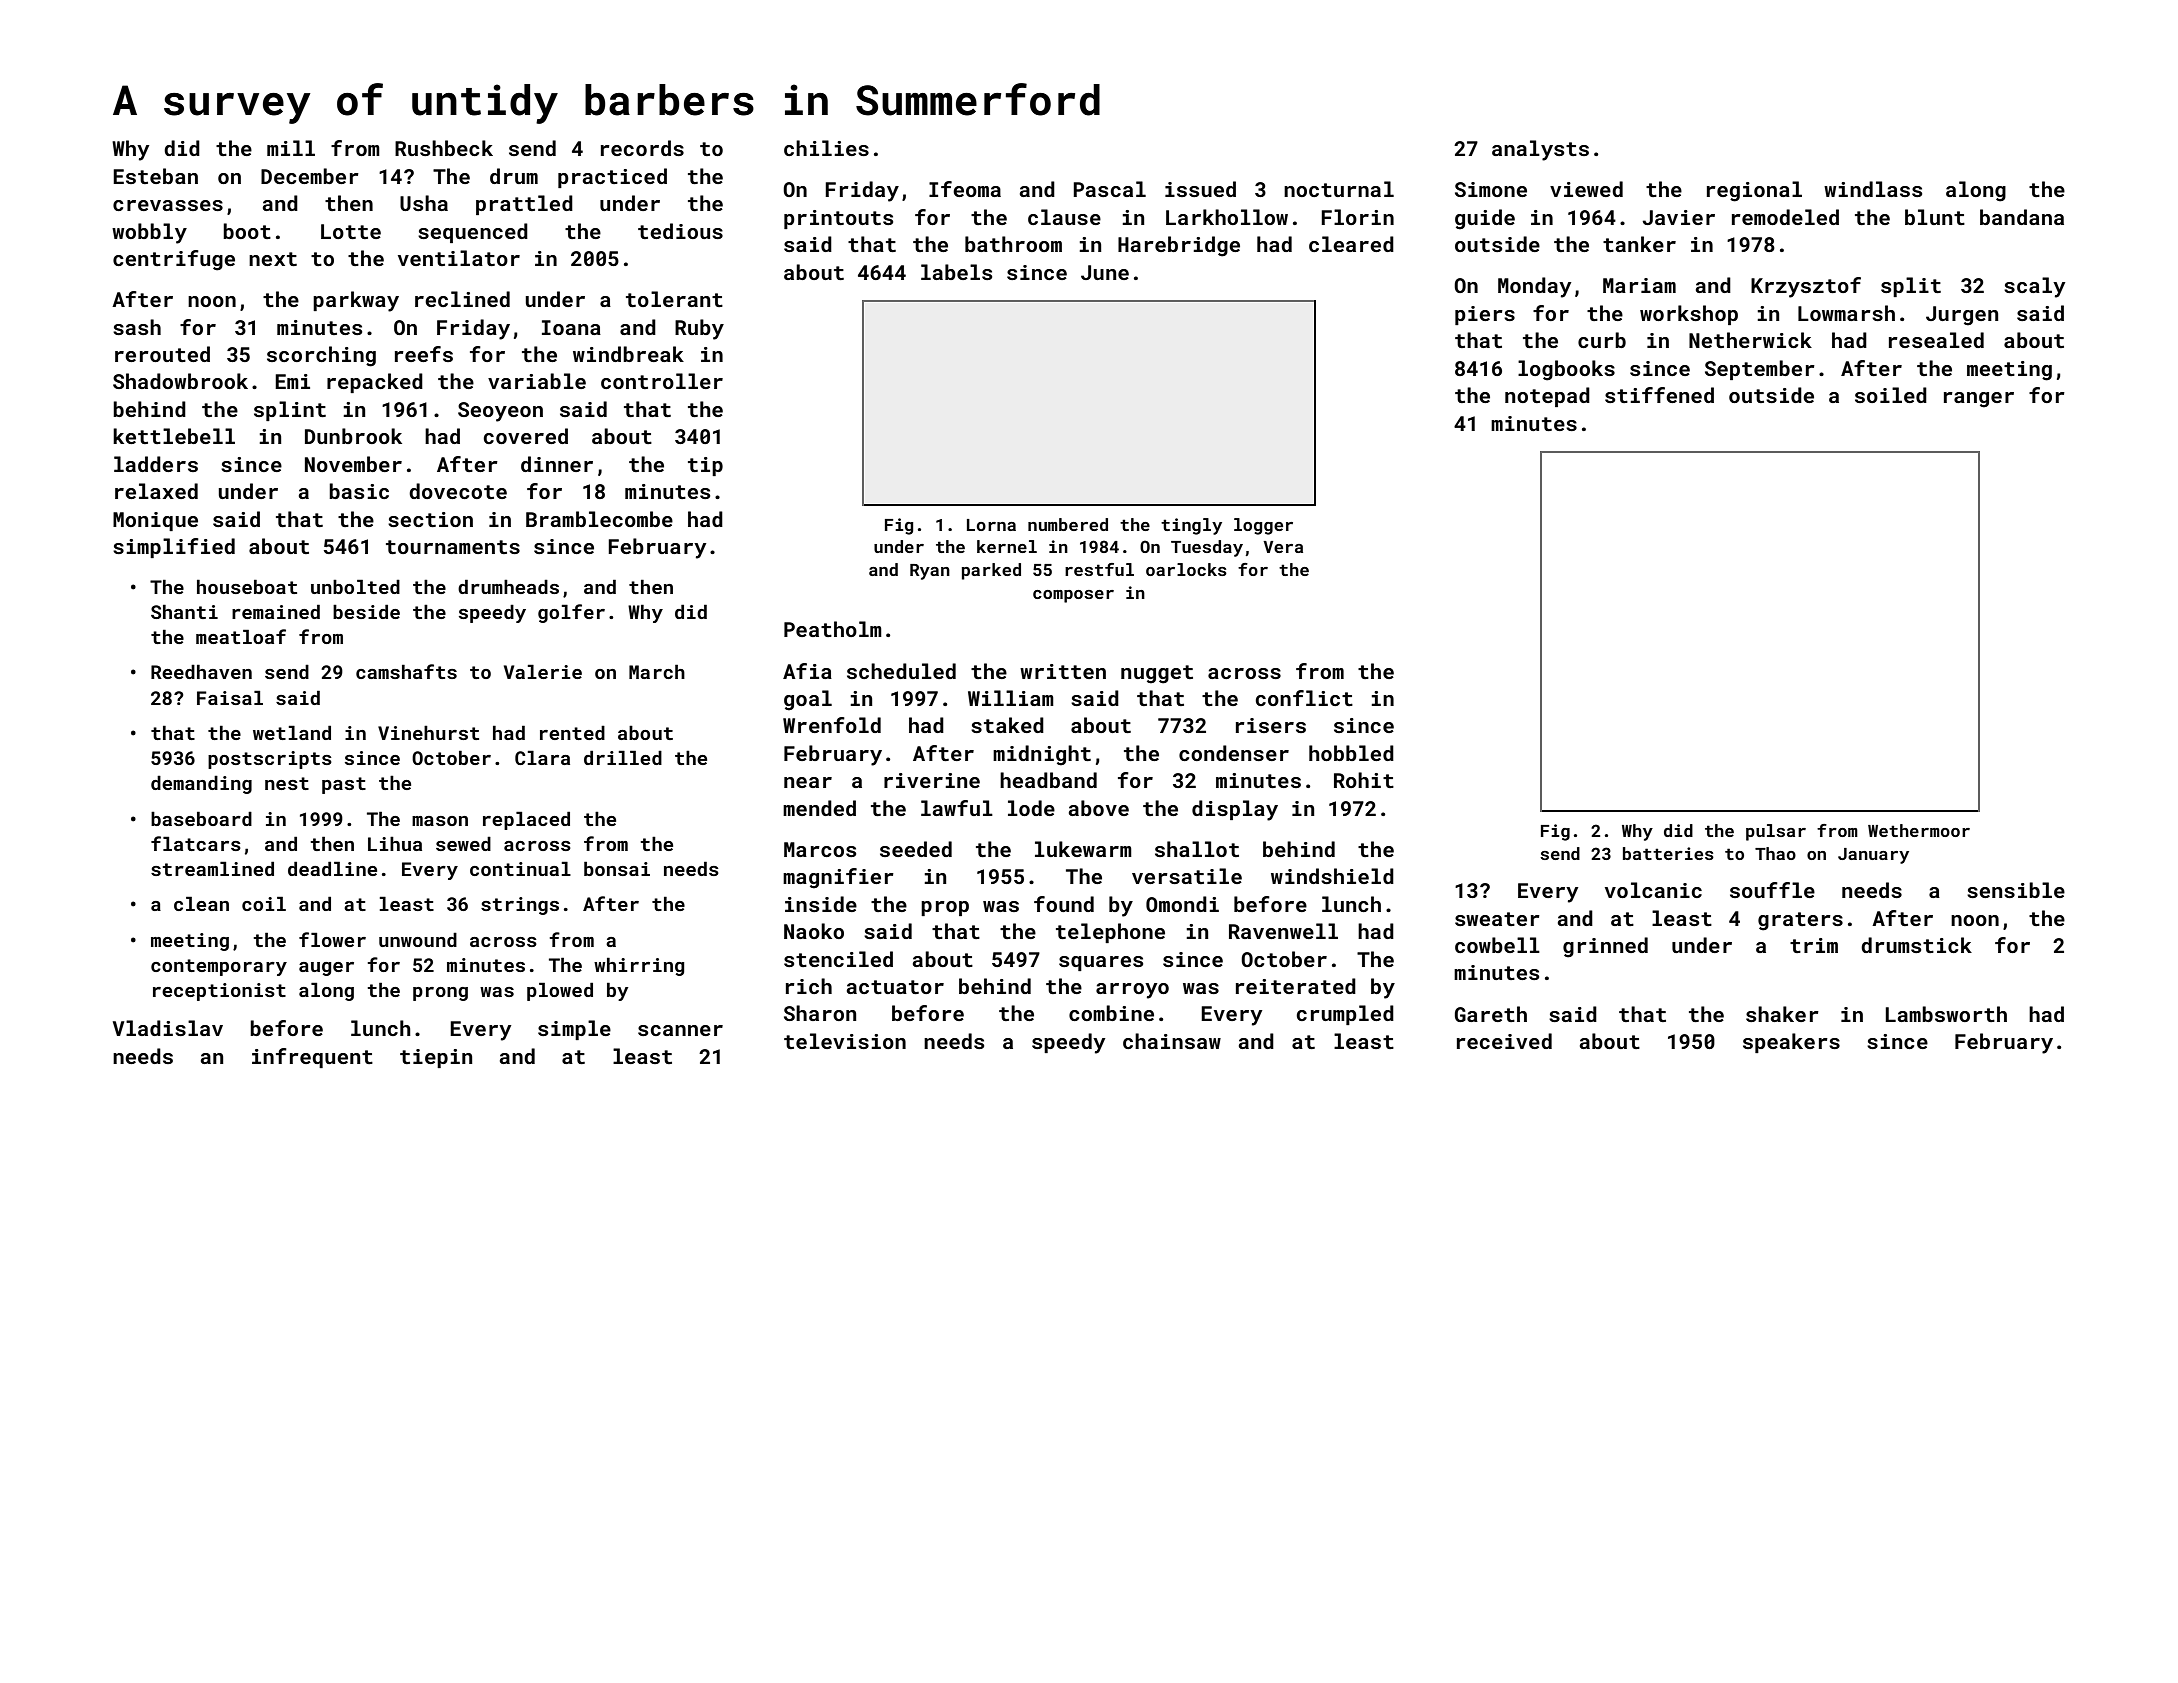 Image resolution: width=2178 pixels, height=1683 pixels. Describe the element at coordinates (1919, 830) in the screenshot. I see `Wethermoor` at that location.
